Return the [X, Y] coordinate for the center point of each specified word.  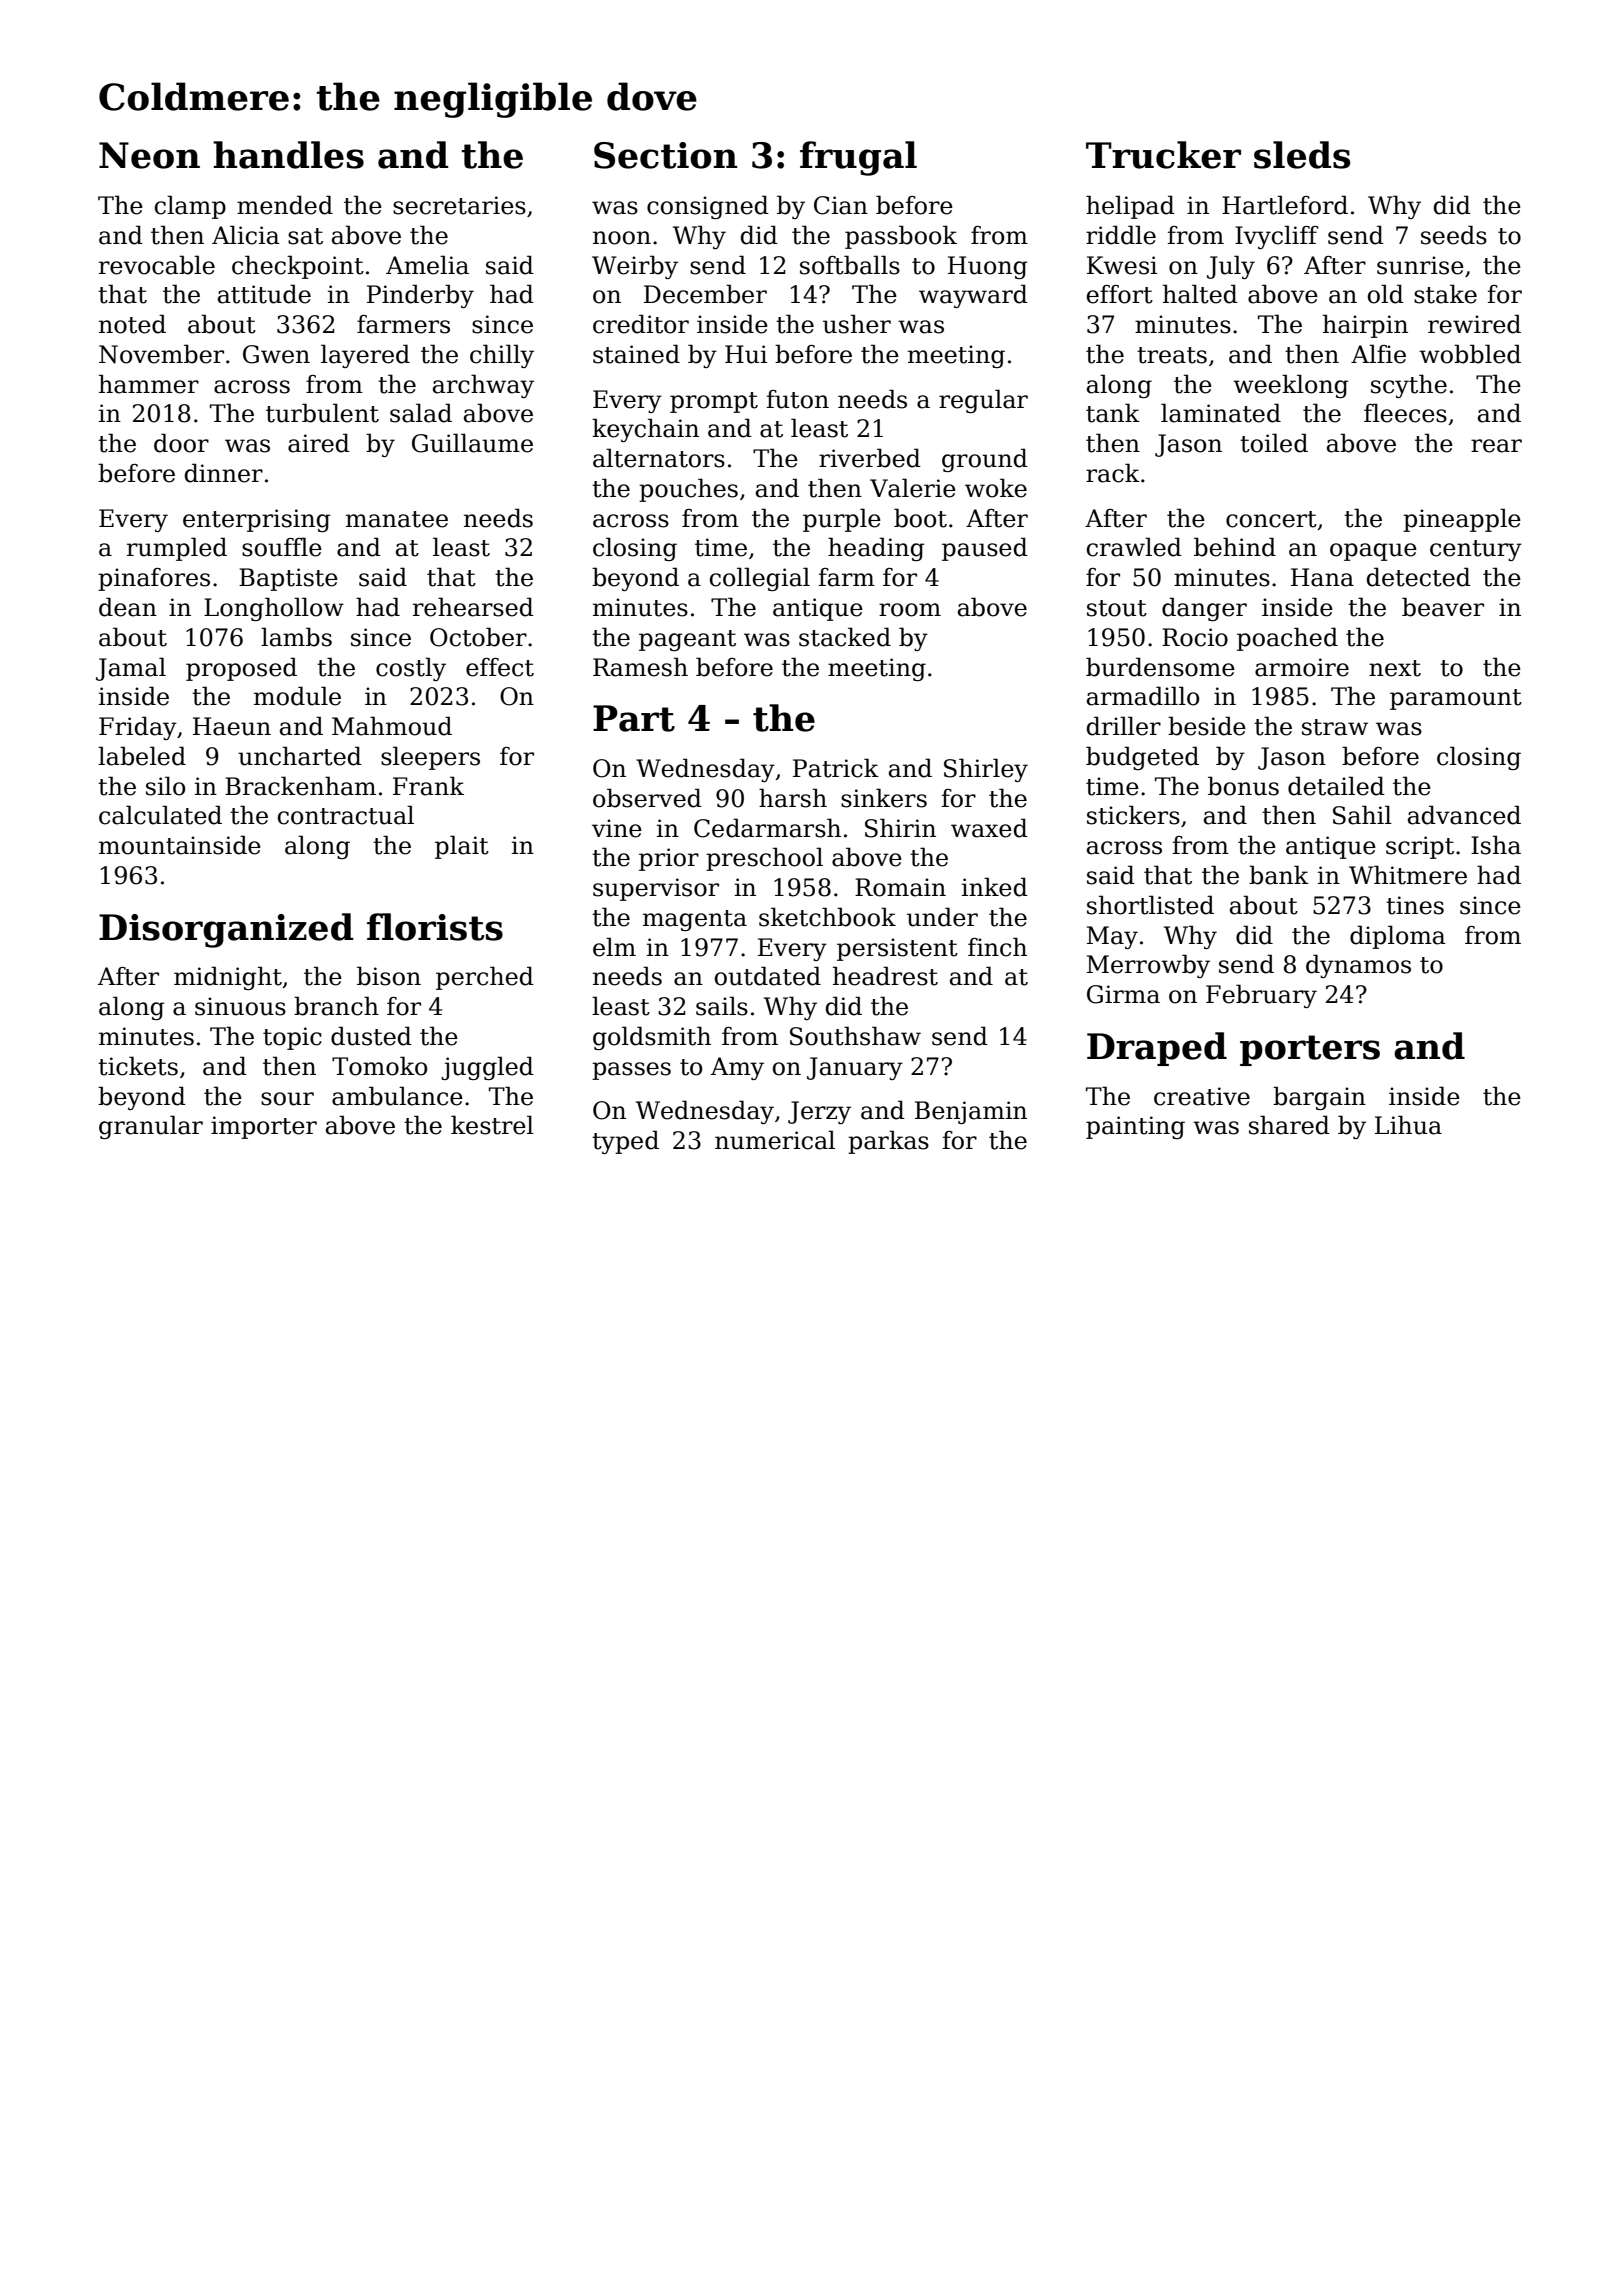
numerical [775, 1140]
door [181, 443]
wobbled [1470, 354]
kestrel [492, 1125]
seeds [1454, 235]
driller [1124, 726]
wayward [973, 296]
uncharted [300, 756]
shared [1289, 1125]
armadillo [1143, 696]
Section [666, 155]
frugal [858, 158]
